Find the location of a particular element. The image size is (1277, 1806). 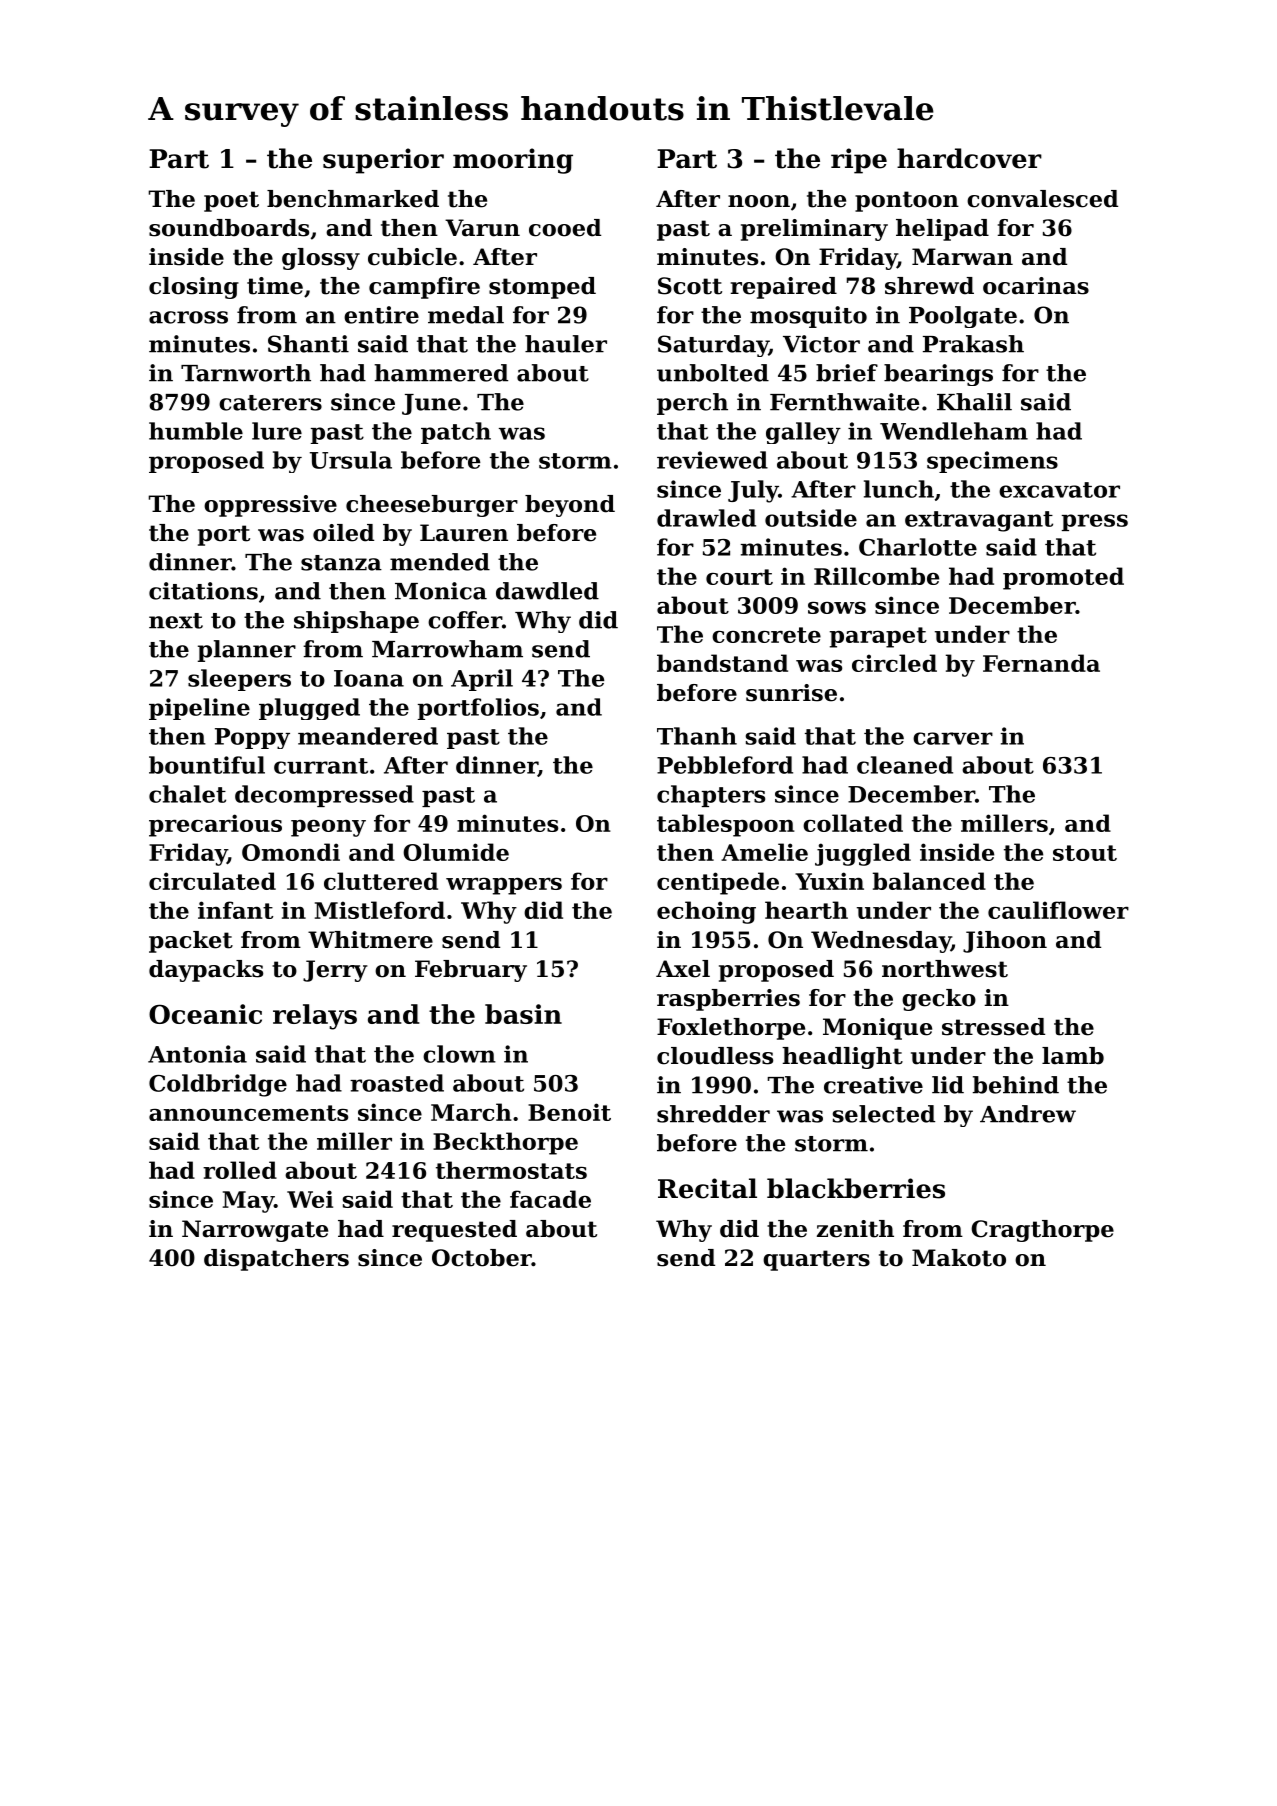

stout is located at coordinates (1085, 853).
